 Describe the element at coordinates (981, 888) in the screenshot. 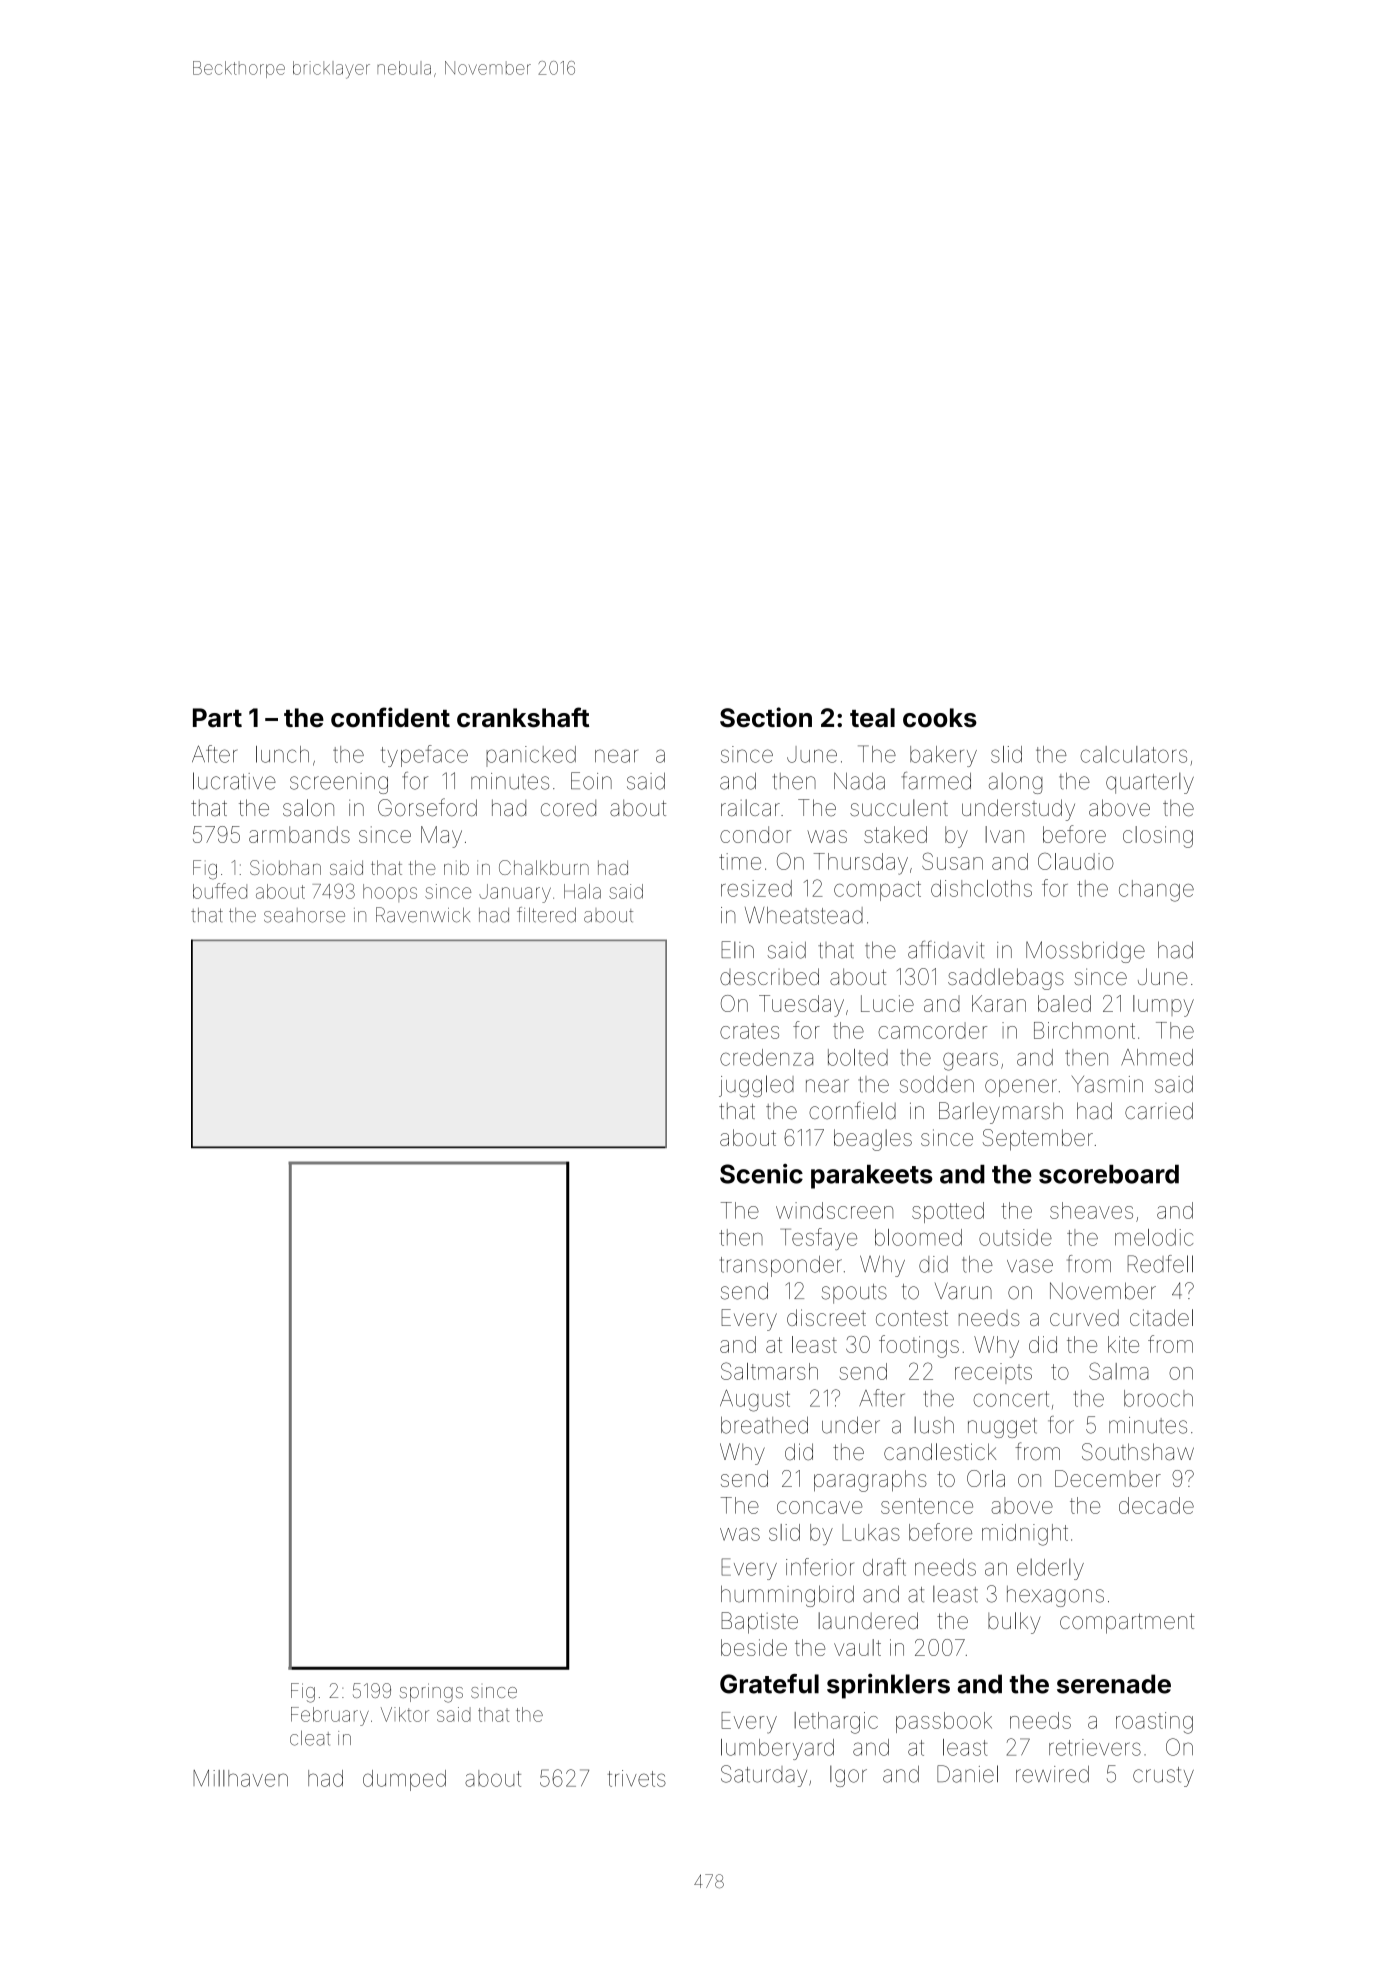

I see `dishcloths` at that location.
